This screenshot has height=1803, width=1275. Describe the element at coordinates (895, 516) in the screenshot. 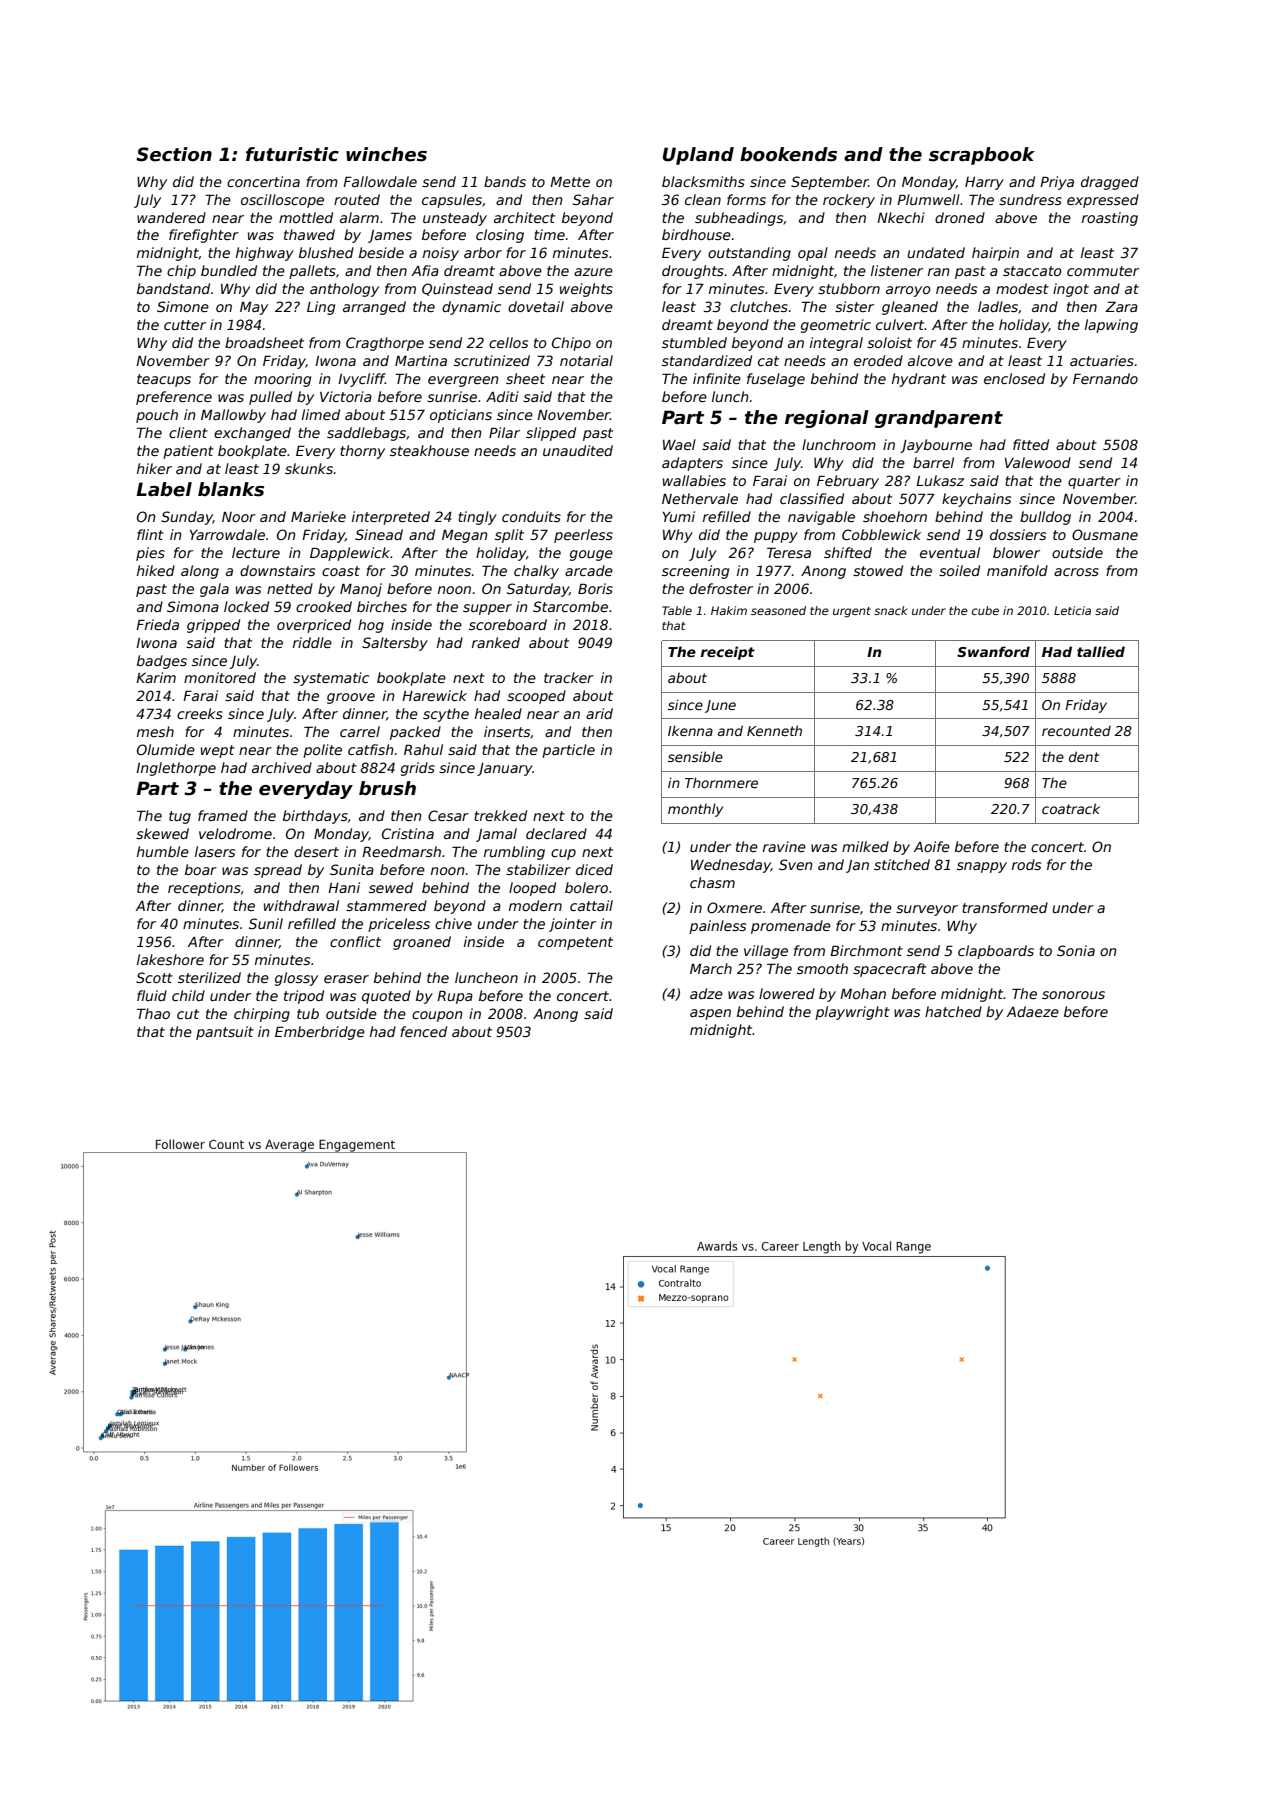

I see `shoehorn` at that location.
